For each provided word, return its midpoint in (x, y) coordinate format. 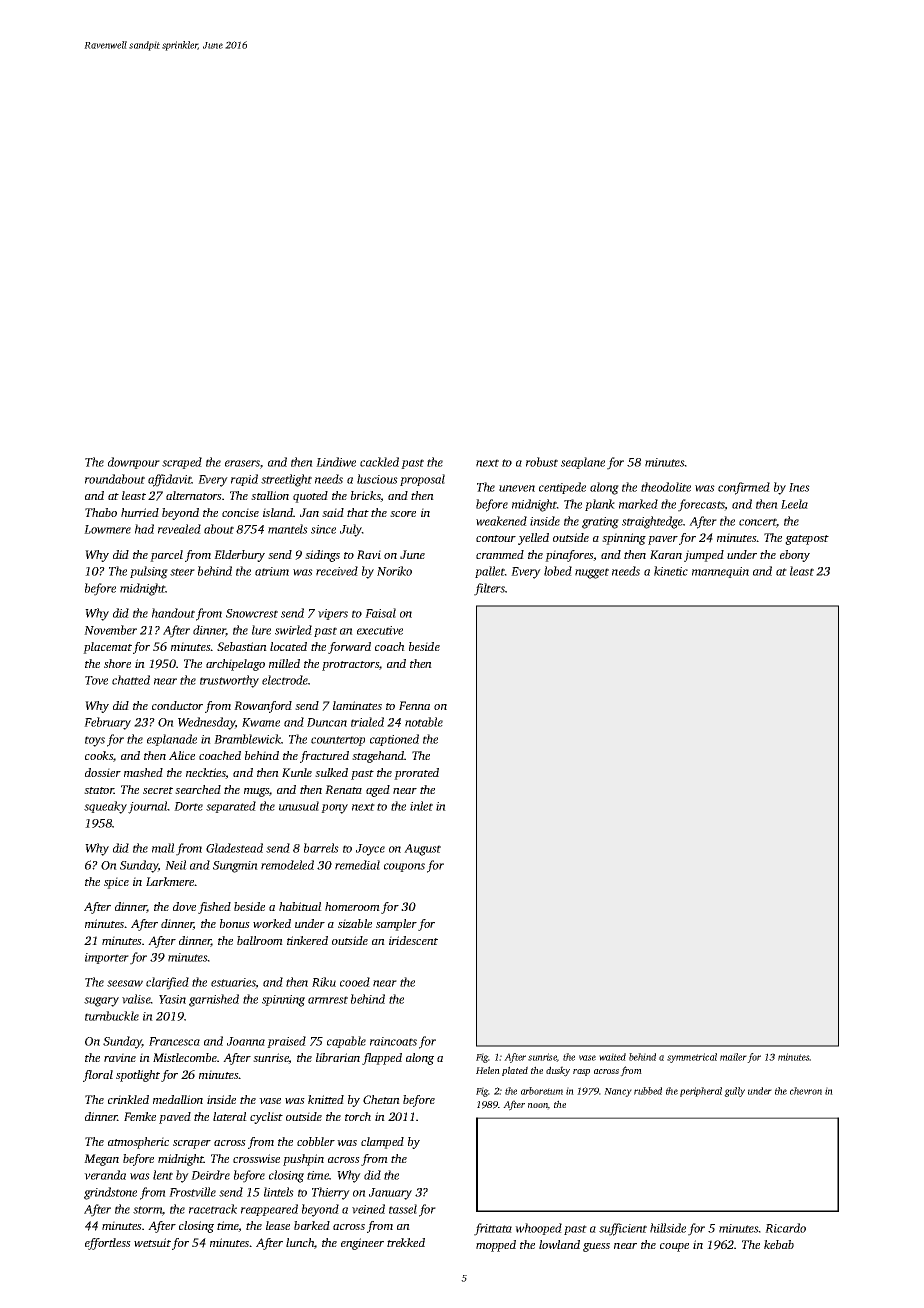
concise (240, 512)
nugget (592, 573)
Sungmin (235, 867)
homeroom (352, 906)
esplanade (172, 740)
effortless (108, 1244)
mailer (733, 1057)
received (337, 571)
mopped (496, 1246)
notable (424, 722)
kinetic (671, 571)
